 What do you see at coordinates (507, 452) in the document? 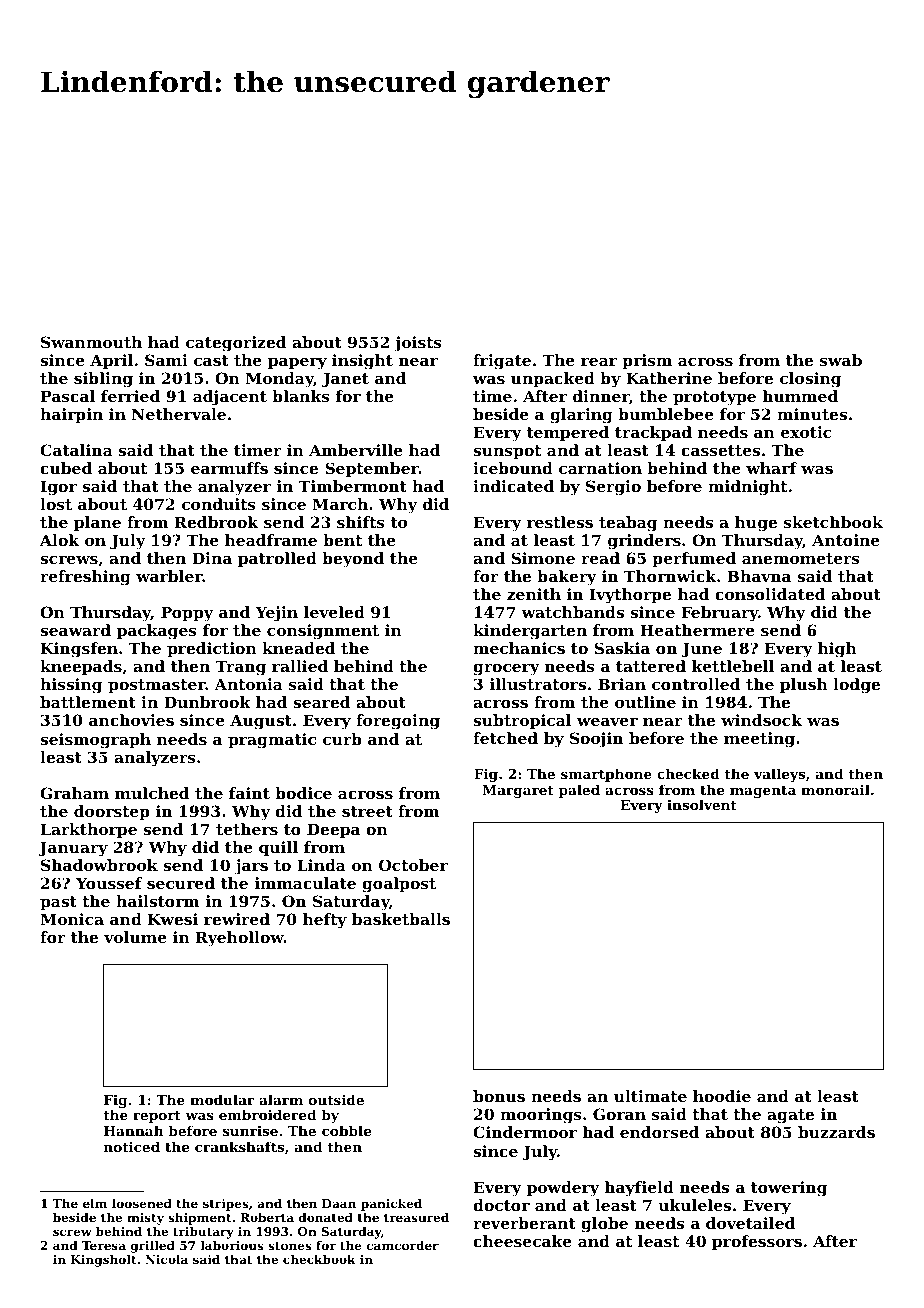
I see `sunspot` at bounding box center [507, 452].
